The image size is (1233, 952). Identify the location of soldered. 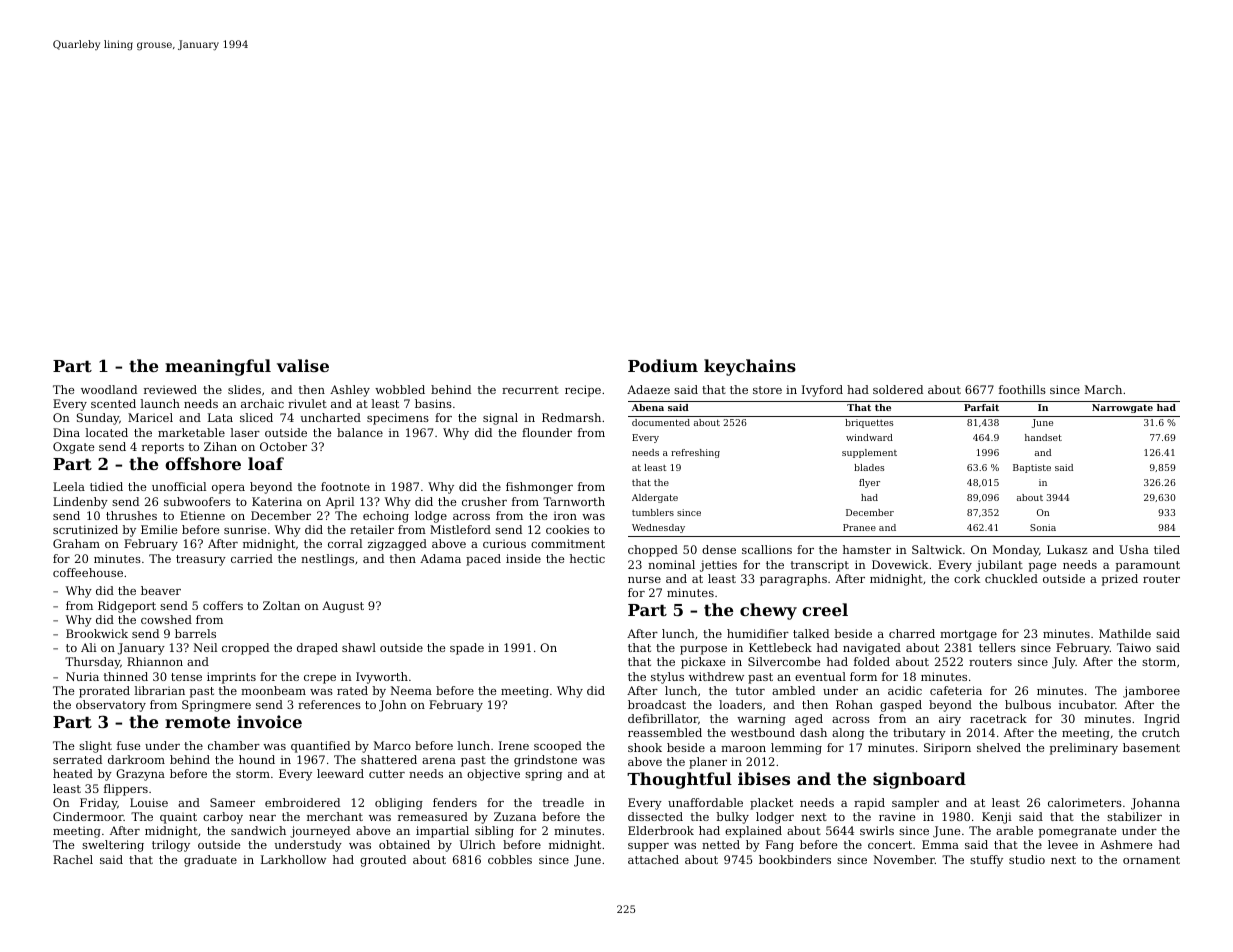
(898, 389).
